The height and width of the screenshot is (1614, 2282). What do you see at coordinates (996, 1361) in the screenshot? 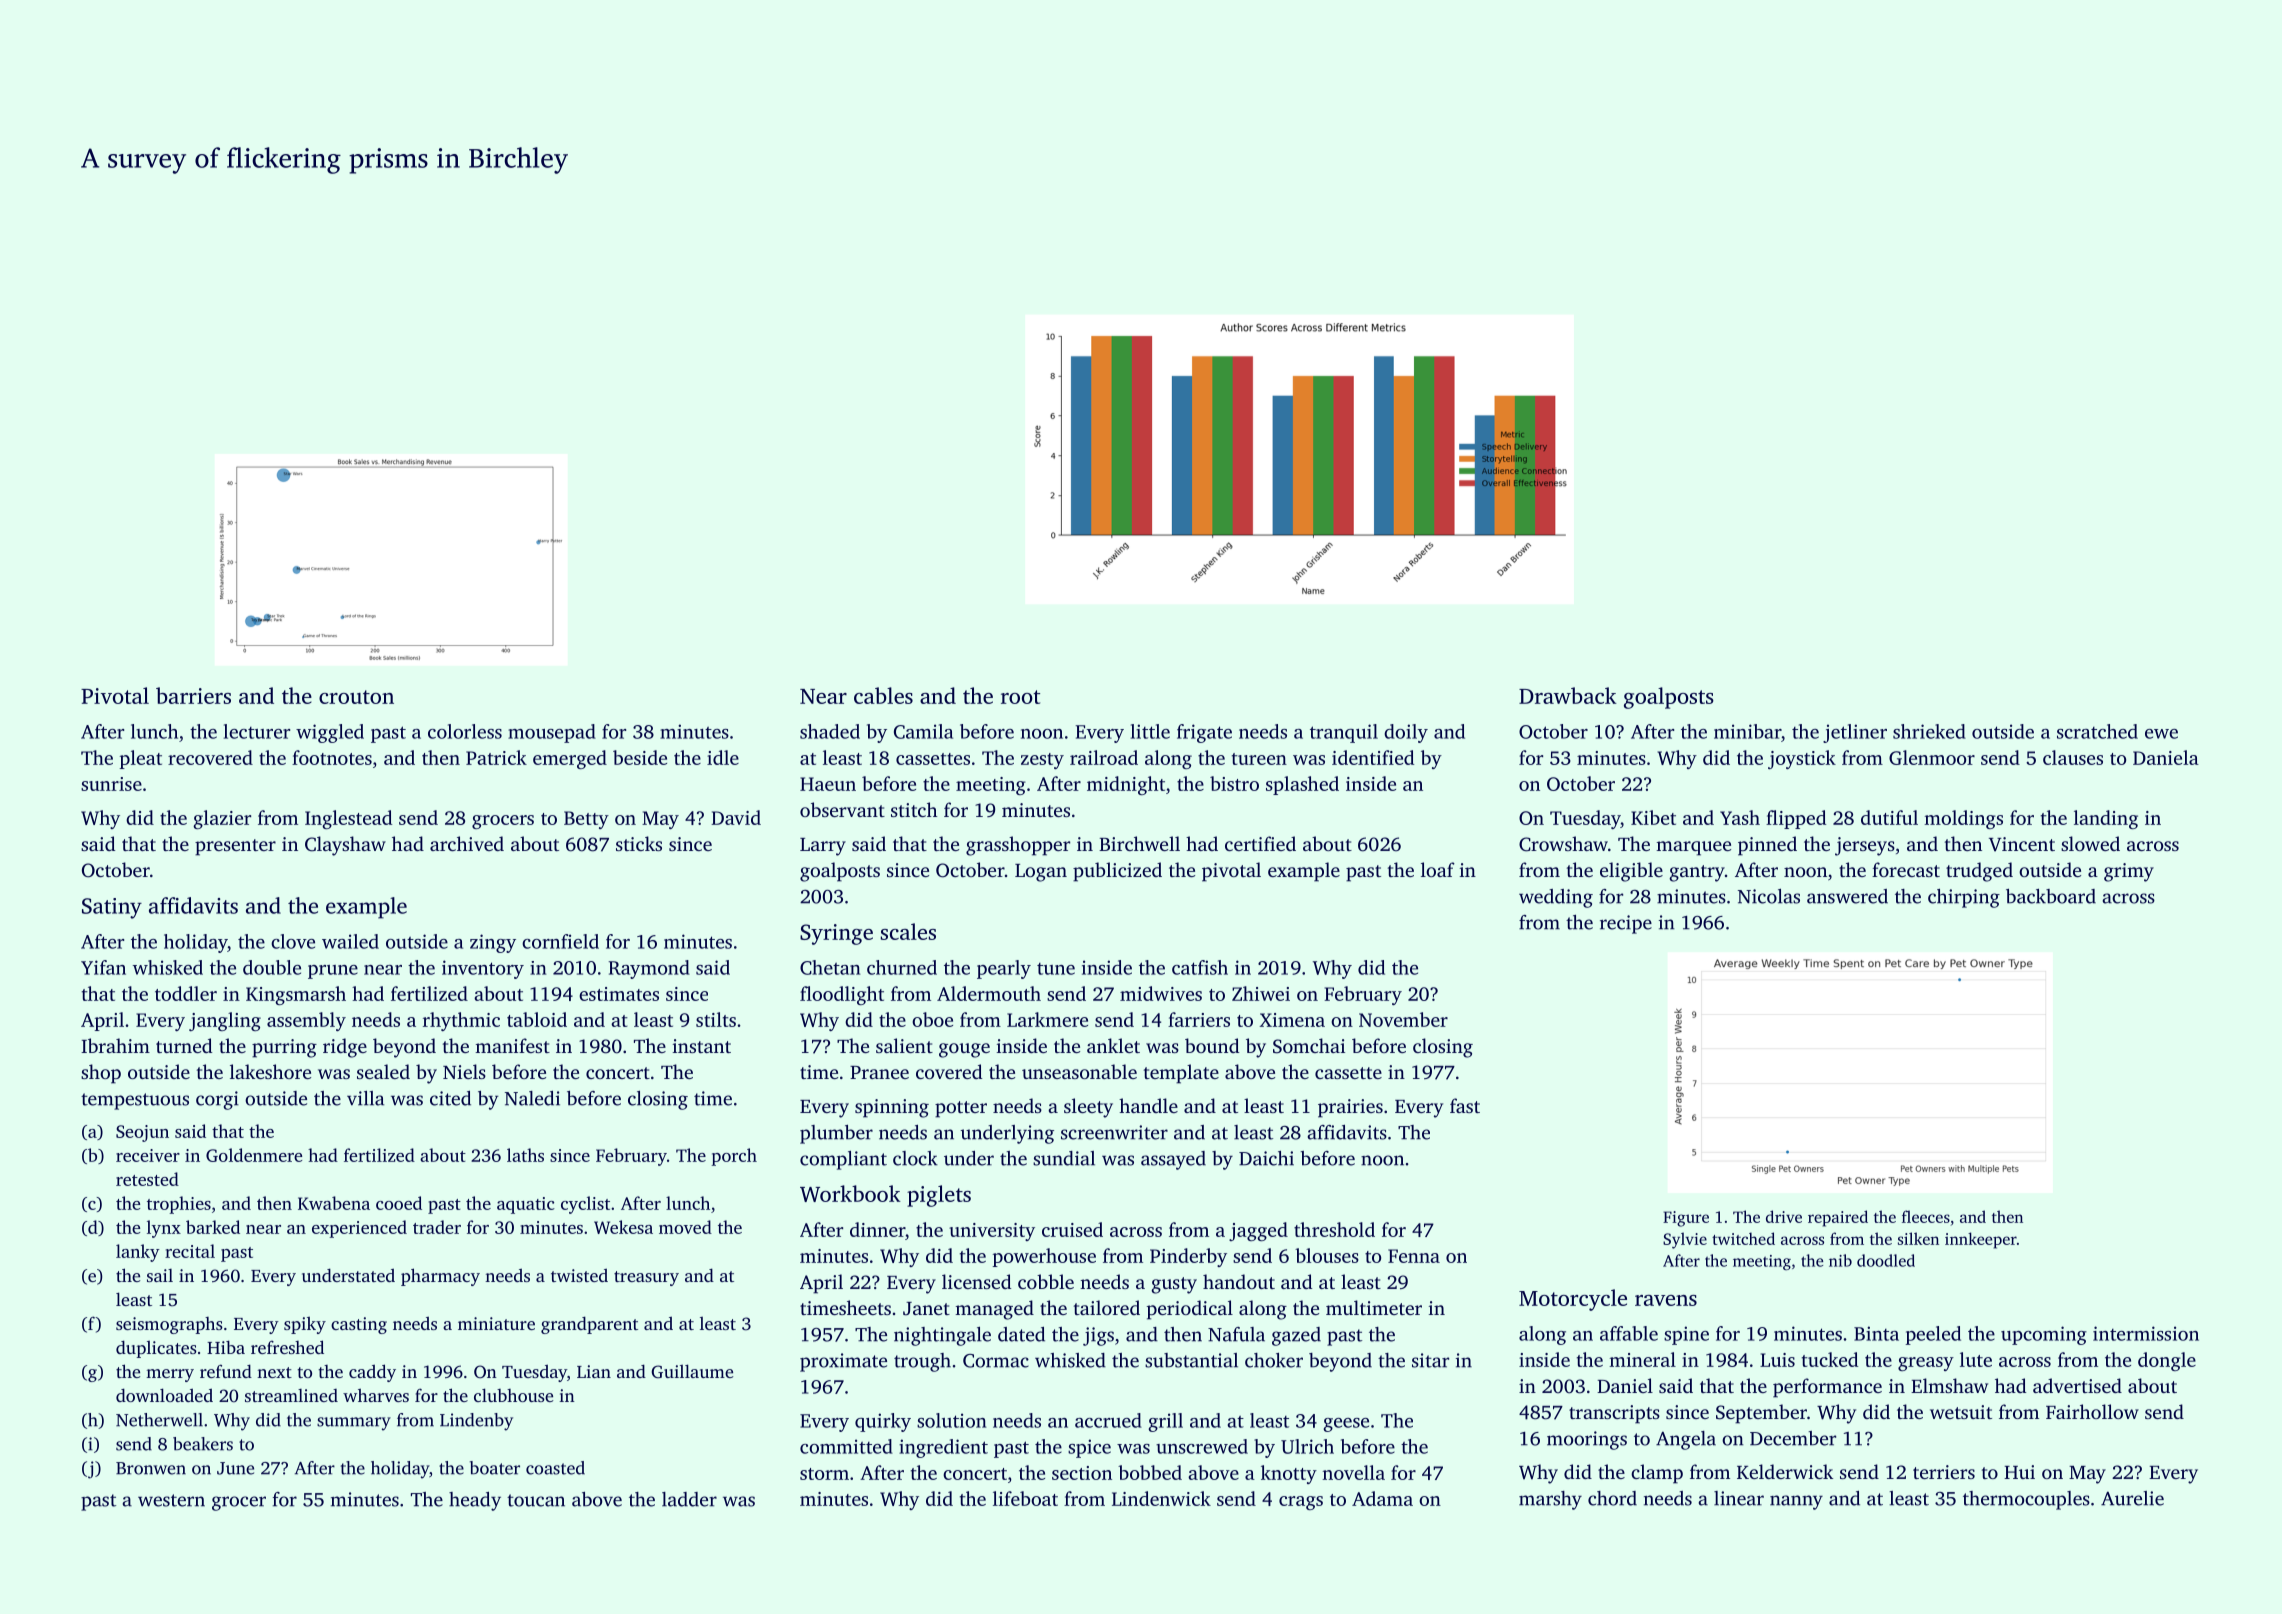
I see `Cormac` at bounding box center [996, 1361].
